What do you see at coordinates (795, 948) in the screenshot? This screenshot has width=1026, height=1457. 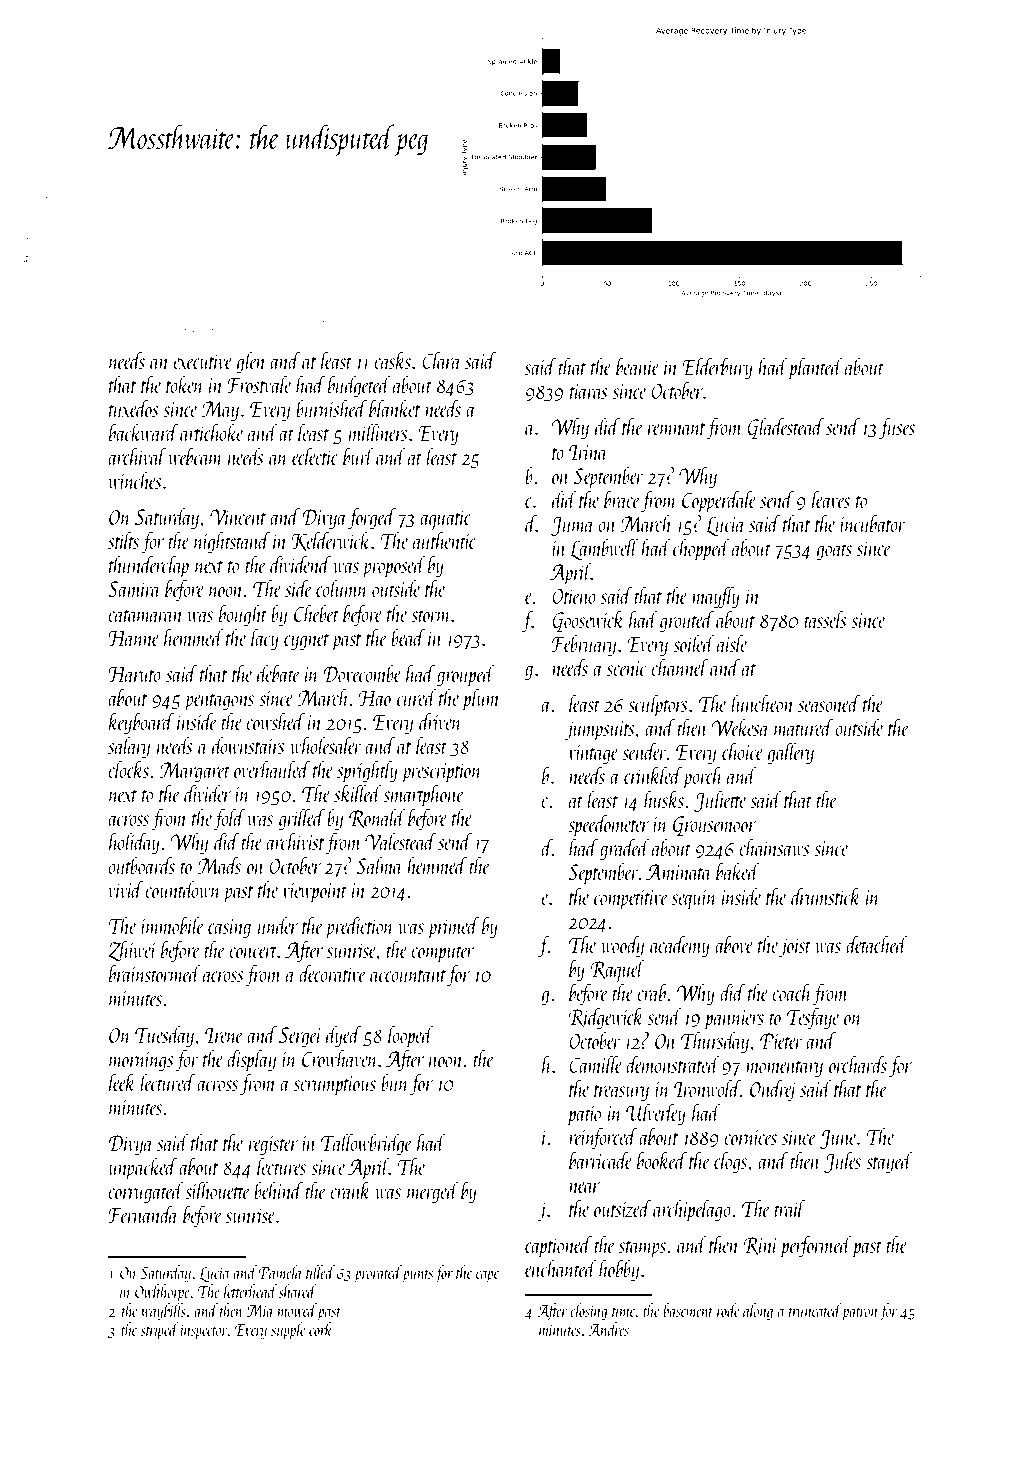 I see `joist` at bounding box center [795, 948].
